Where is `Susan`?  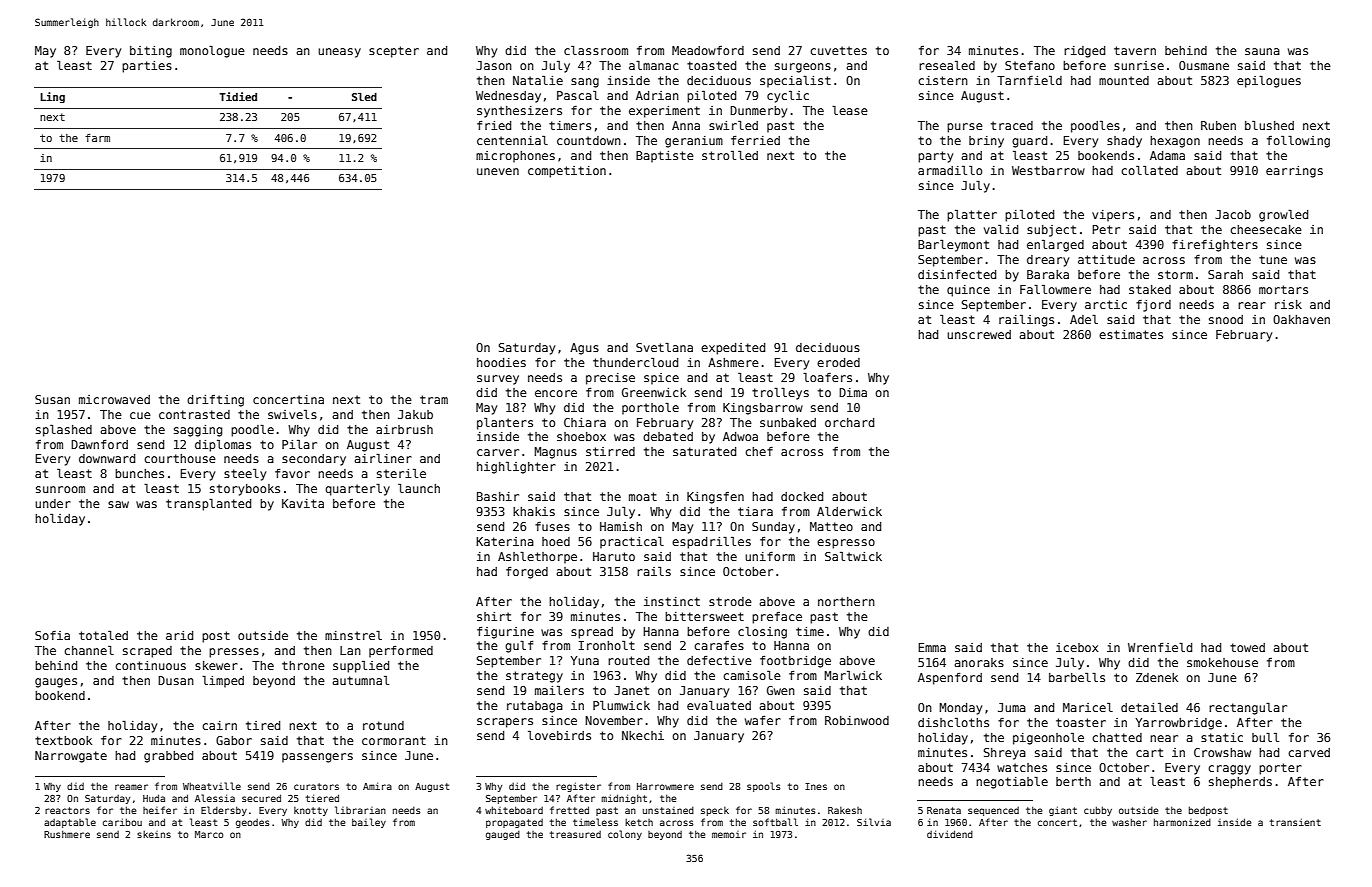
Susan is located at coordinates (52, 399).
